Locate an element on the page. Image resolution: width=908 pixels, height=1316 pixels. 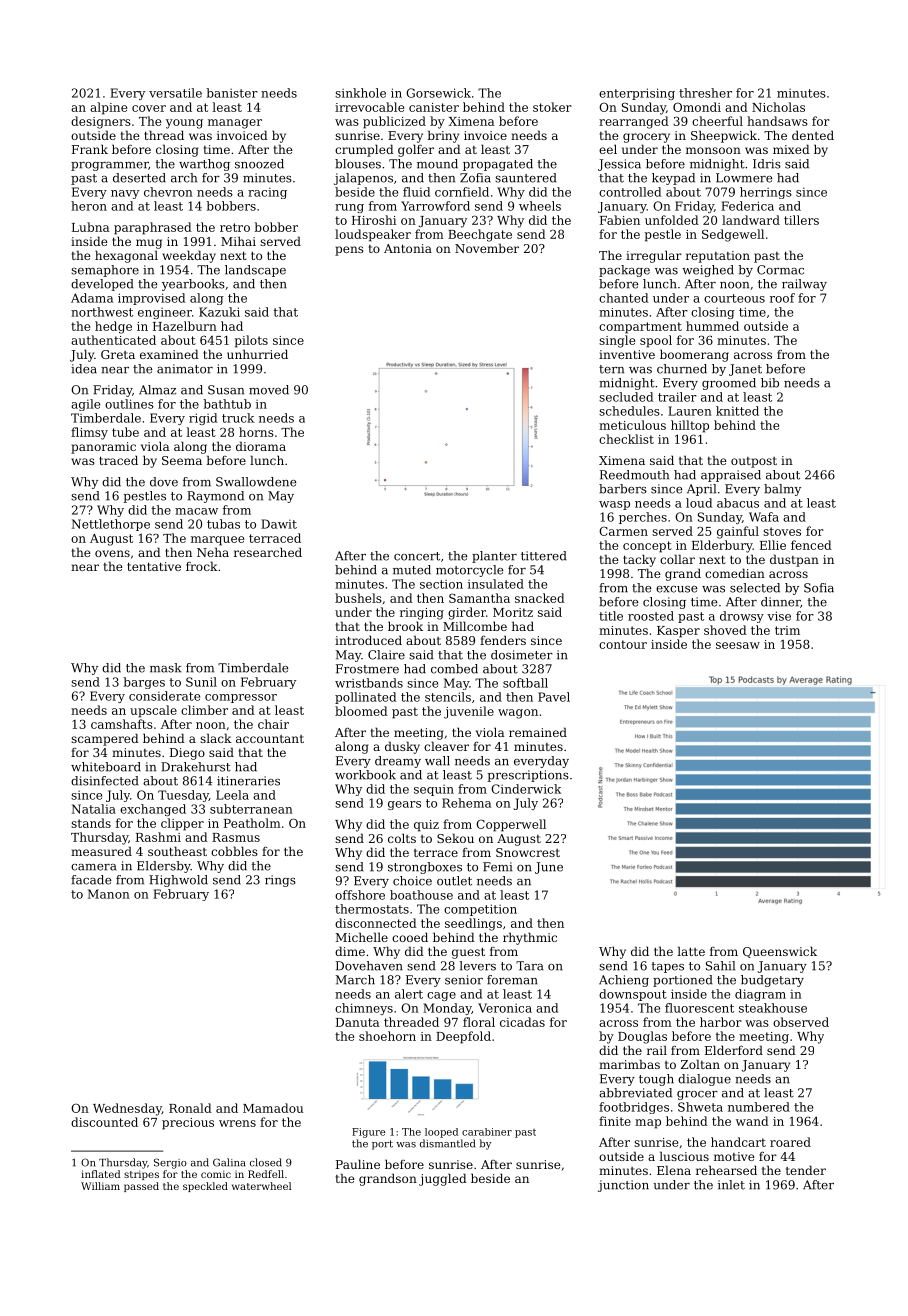
snacked is located at coordinates (540, 598).
